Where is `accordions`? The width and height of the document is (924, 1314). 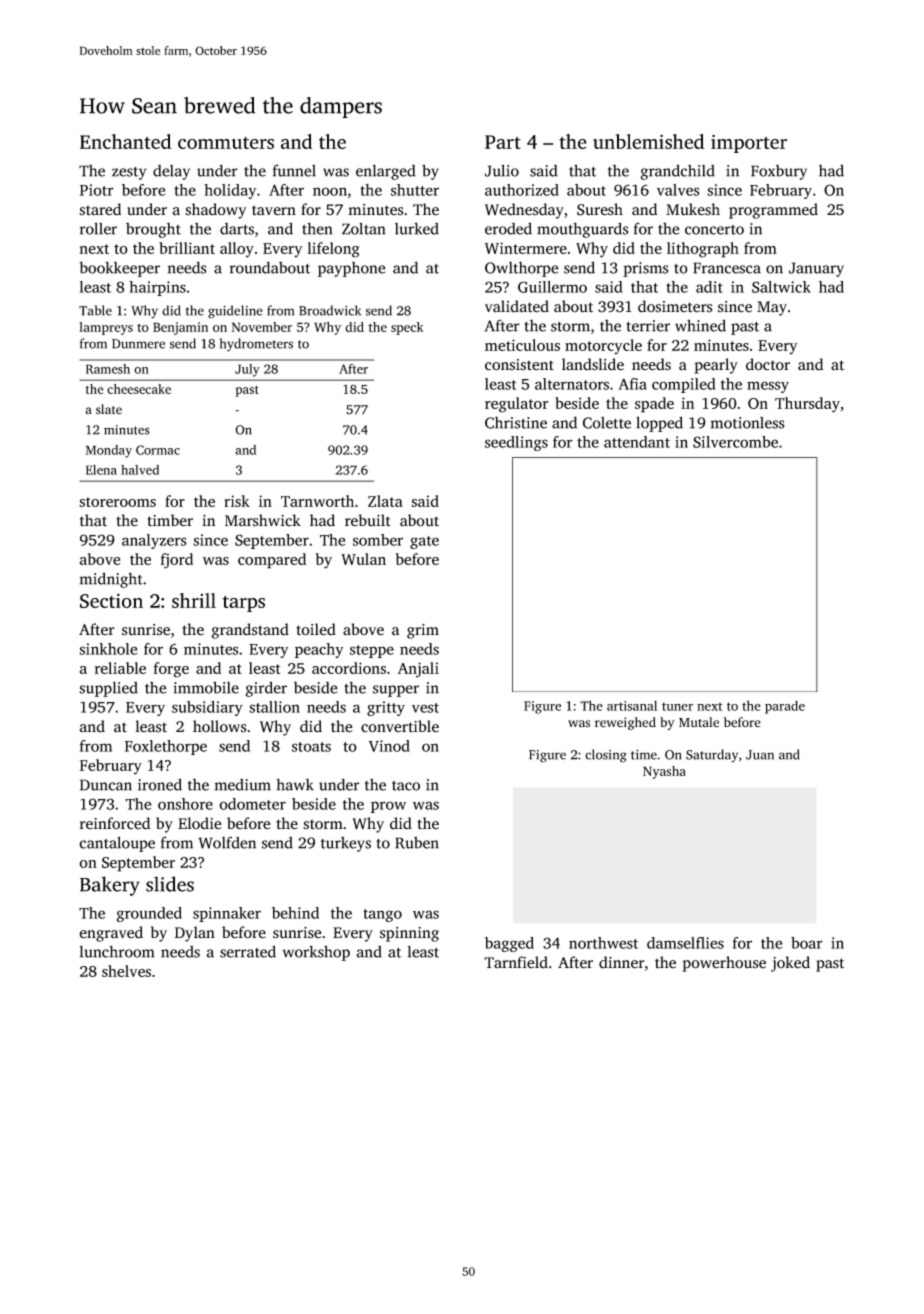
accordions is located at coordinates (349, 668).
